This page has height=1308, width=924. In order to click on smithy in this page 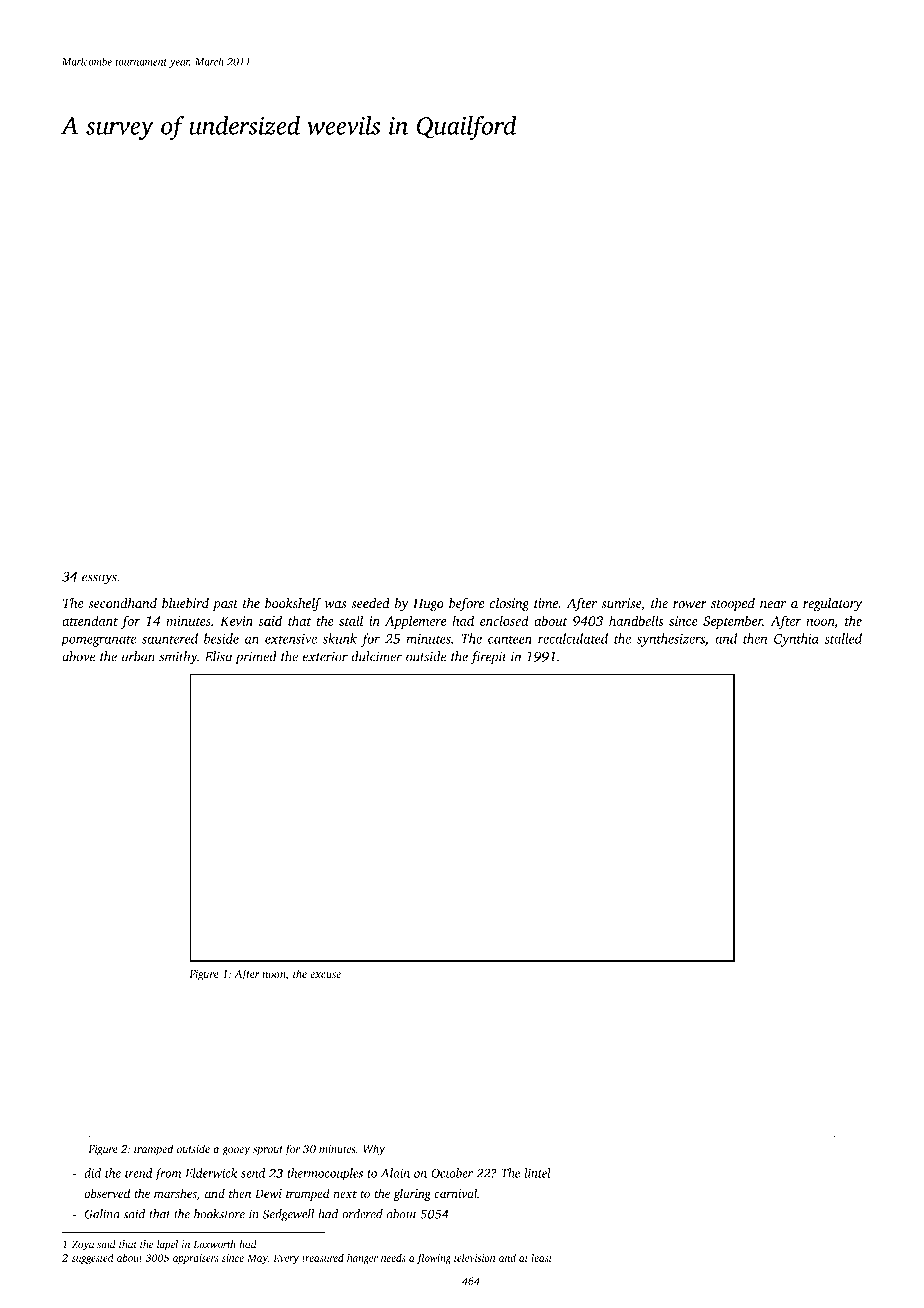, I will do `click(178, 658)`.
